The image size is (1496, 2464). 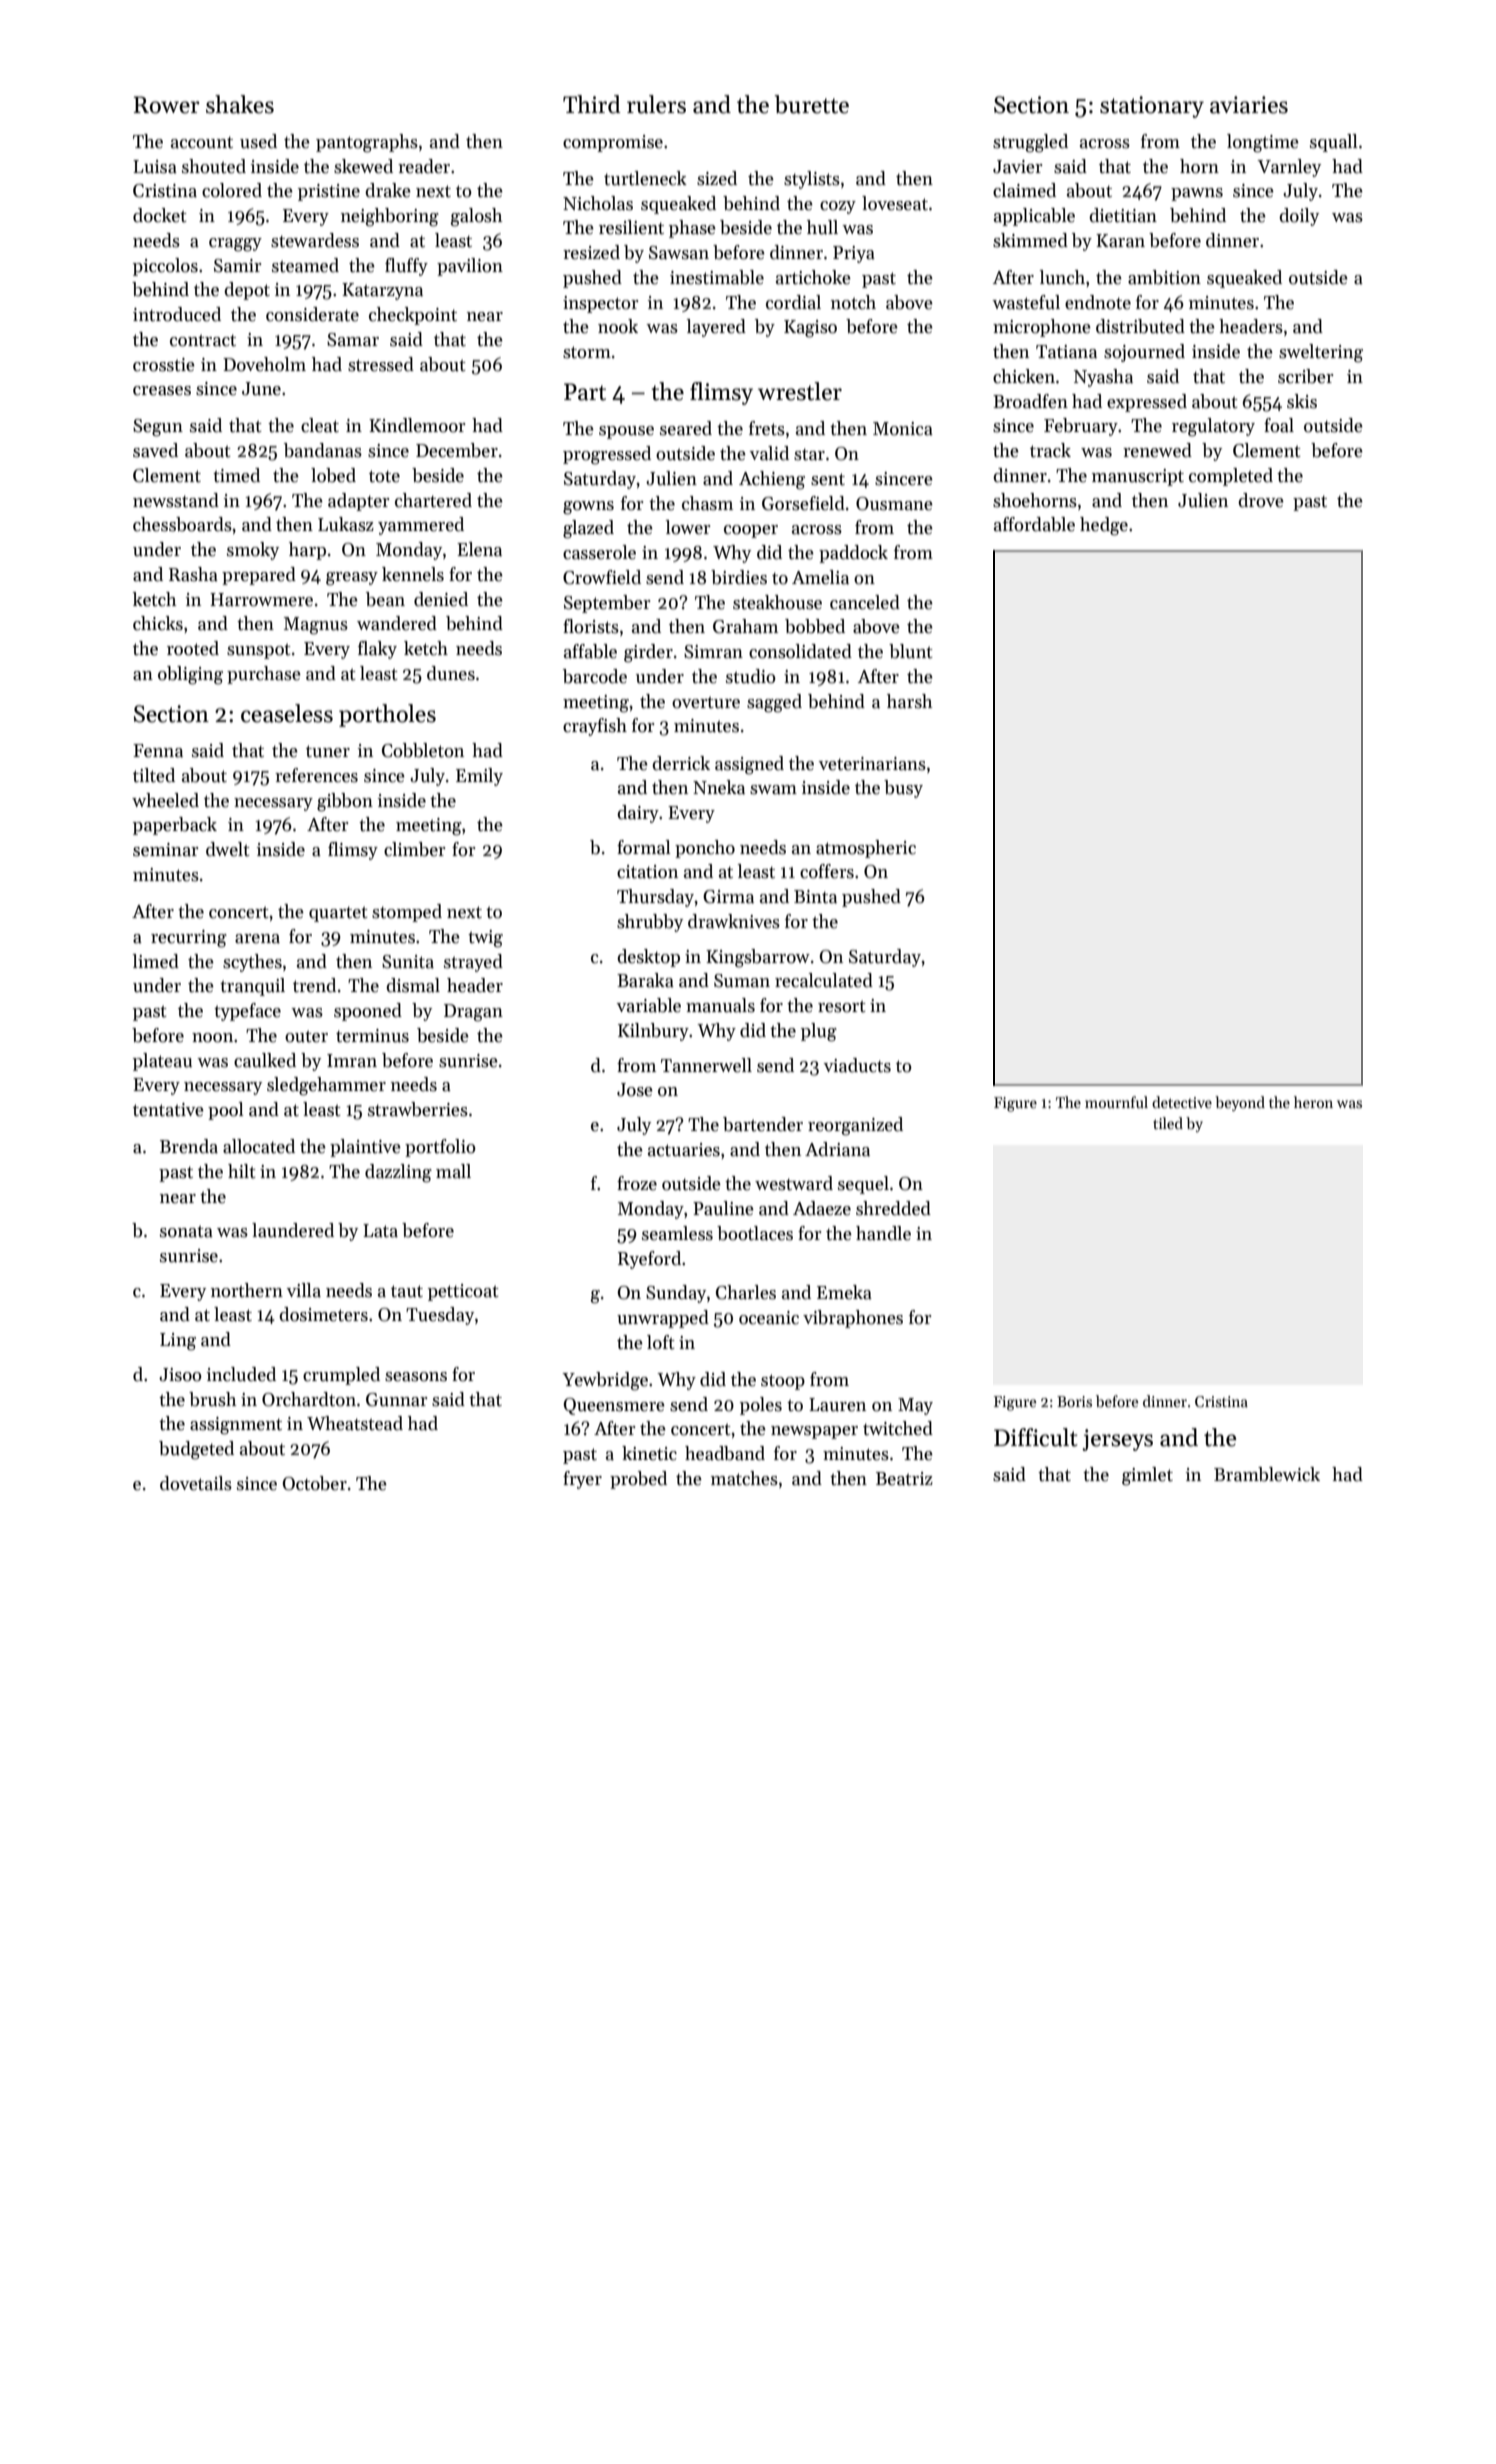 I want to click on Crowfield, so click(x=602, y=577).
